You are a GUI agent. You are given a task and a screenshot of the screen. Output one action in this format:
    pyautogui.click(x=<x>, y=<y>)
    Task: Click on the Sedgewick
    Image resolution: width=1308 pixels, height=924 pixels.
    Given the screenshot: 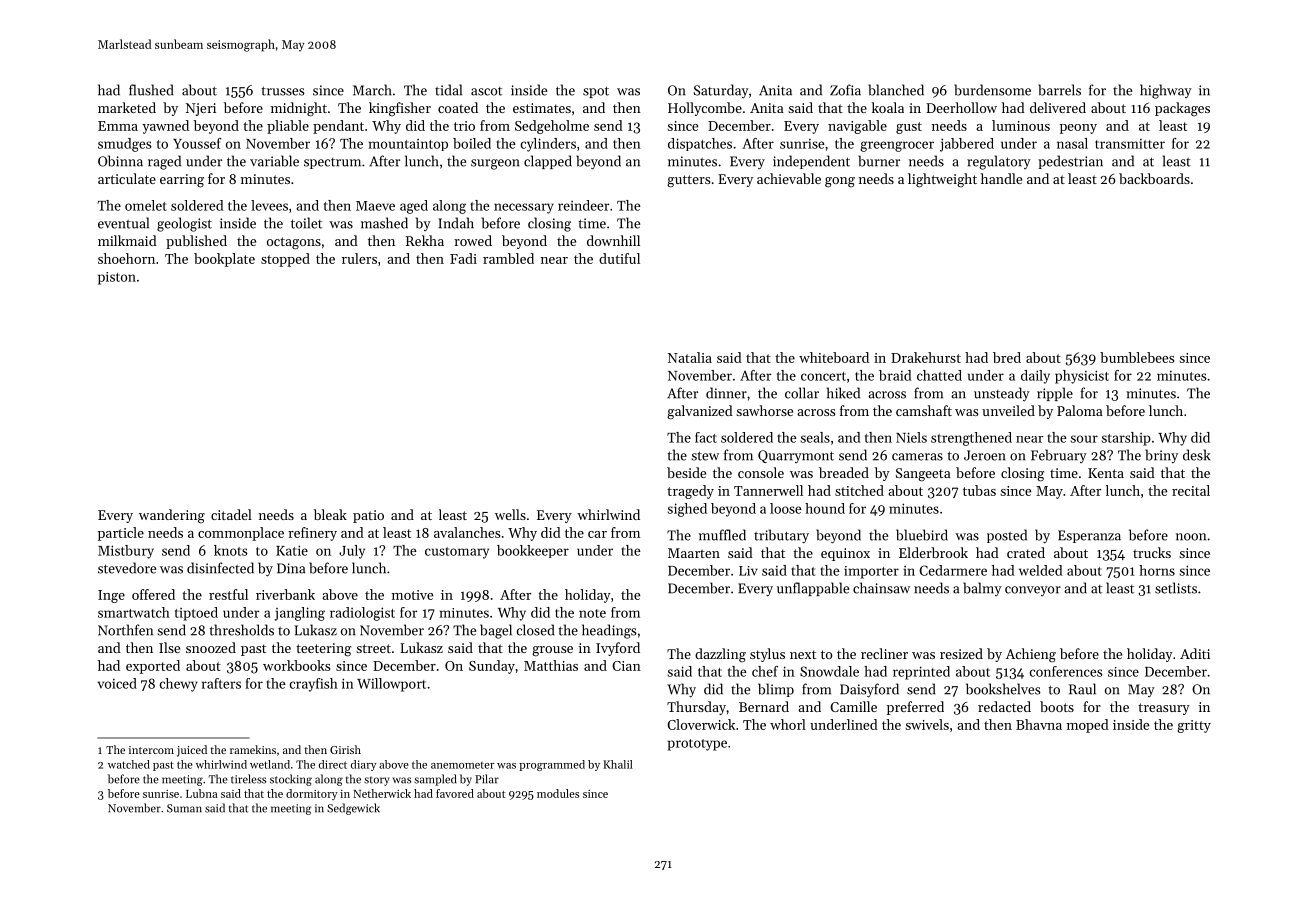 What is the action you would take?
    pyautogui.click(x=353, y=809)
